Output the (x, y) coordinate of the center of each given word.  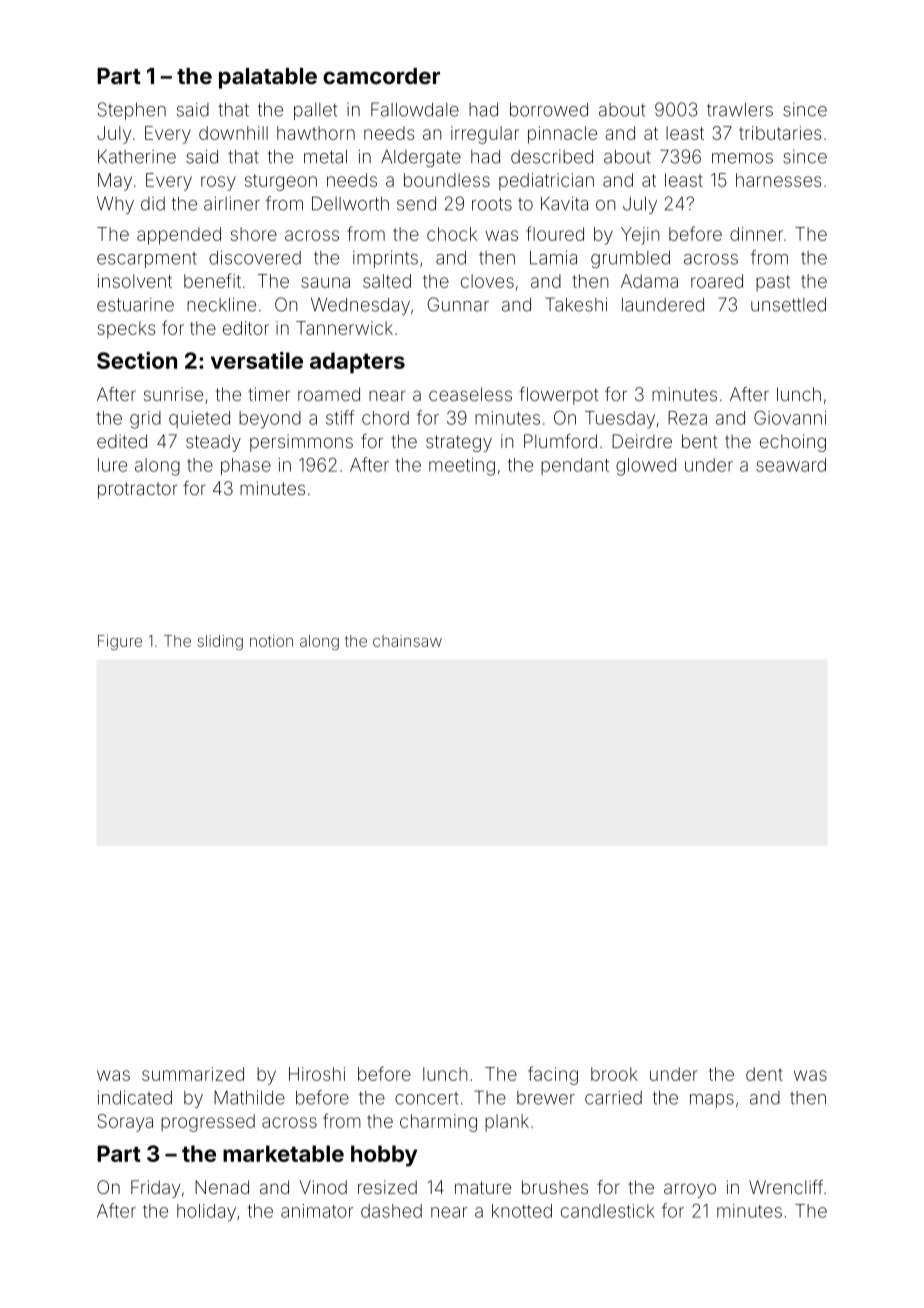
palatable (268, 78)
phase (246, 466)
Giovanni (790, 418)
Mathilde (249, 1097)
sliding (220, 642)
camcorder (381, 76)
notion (271, 641)
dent (764, 1074)
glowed (646, 467)
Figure (120, 642)
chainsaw (407, 641)
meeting (462, 467)
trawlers (740, 110)
